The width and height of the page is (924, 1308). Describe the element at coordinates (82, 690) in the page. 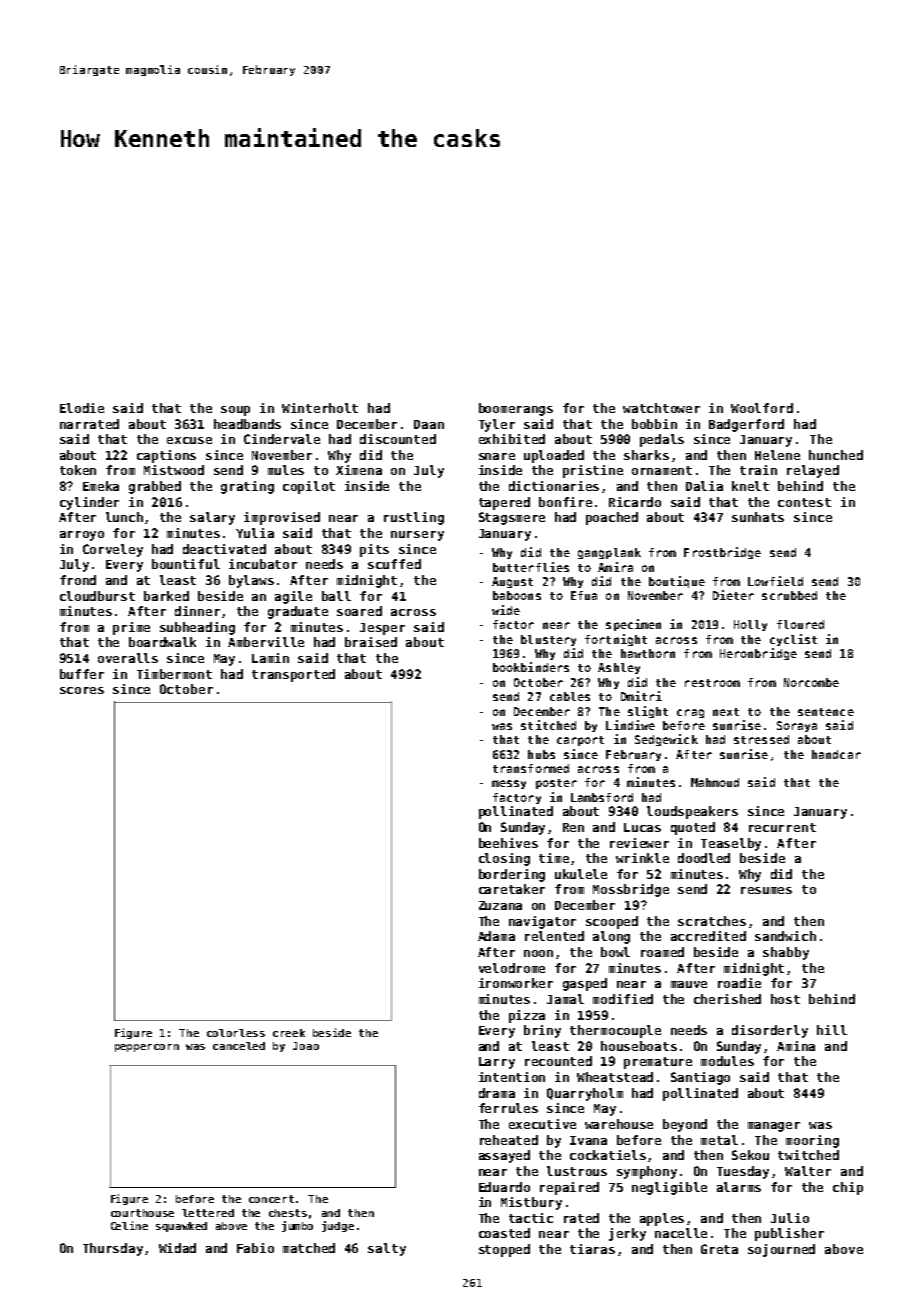

I see `scores` at that location.
